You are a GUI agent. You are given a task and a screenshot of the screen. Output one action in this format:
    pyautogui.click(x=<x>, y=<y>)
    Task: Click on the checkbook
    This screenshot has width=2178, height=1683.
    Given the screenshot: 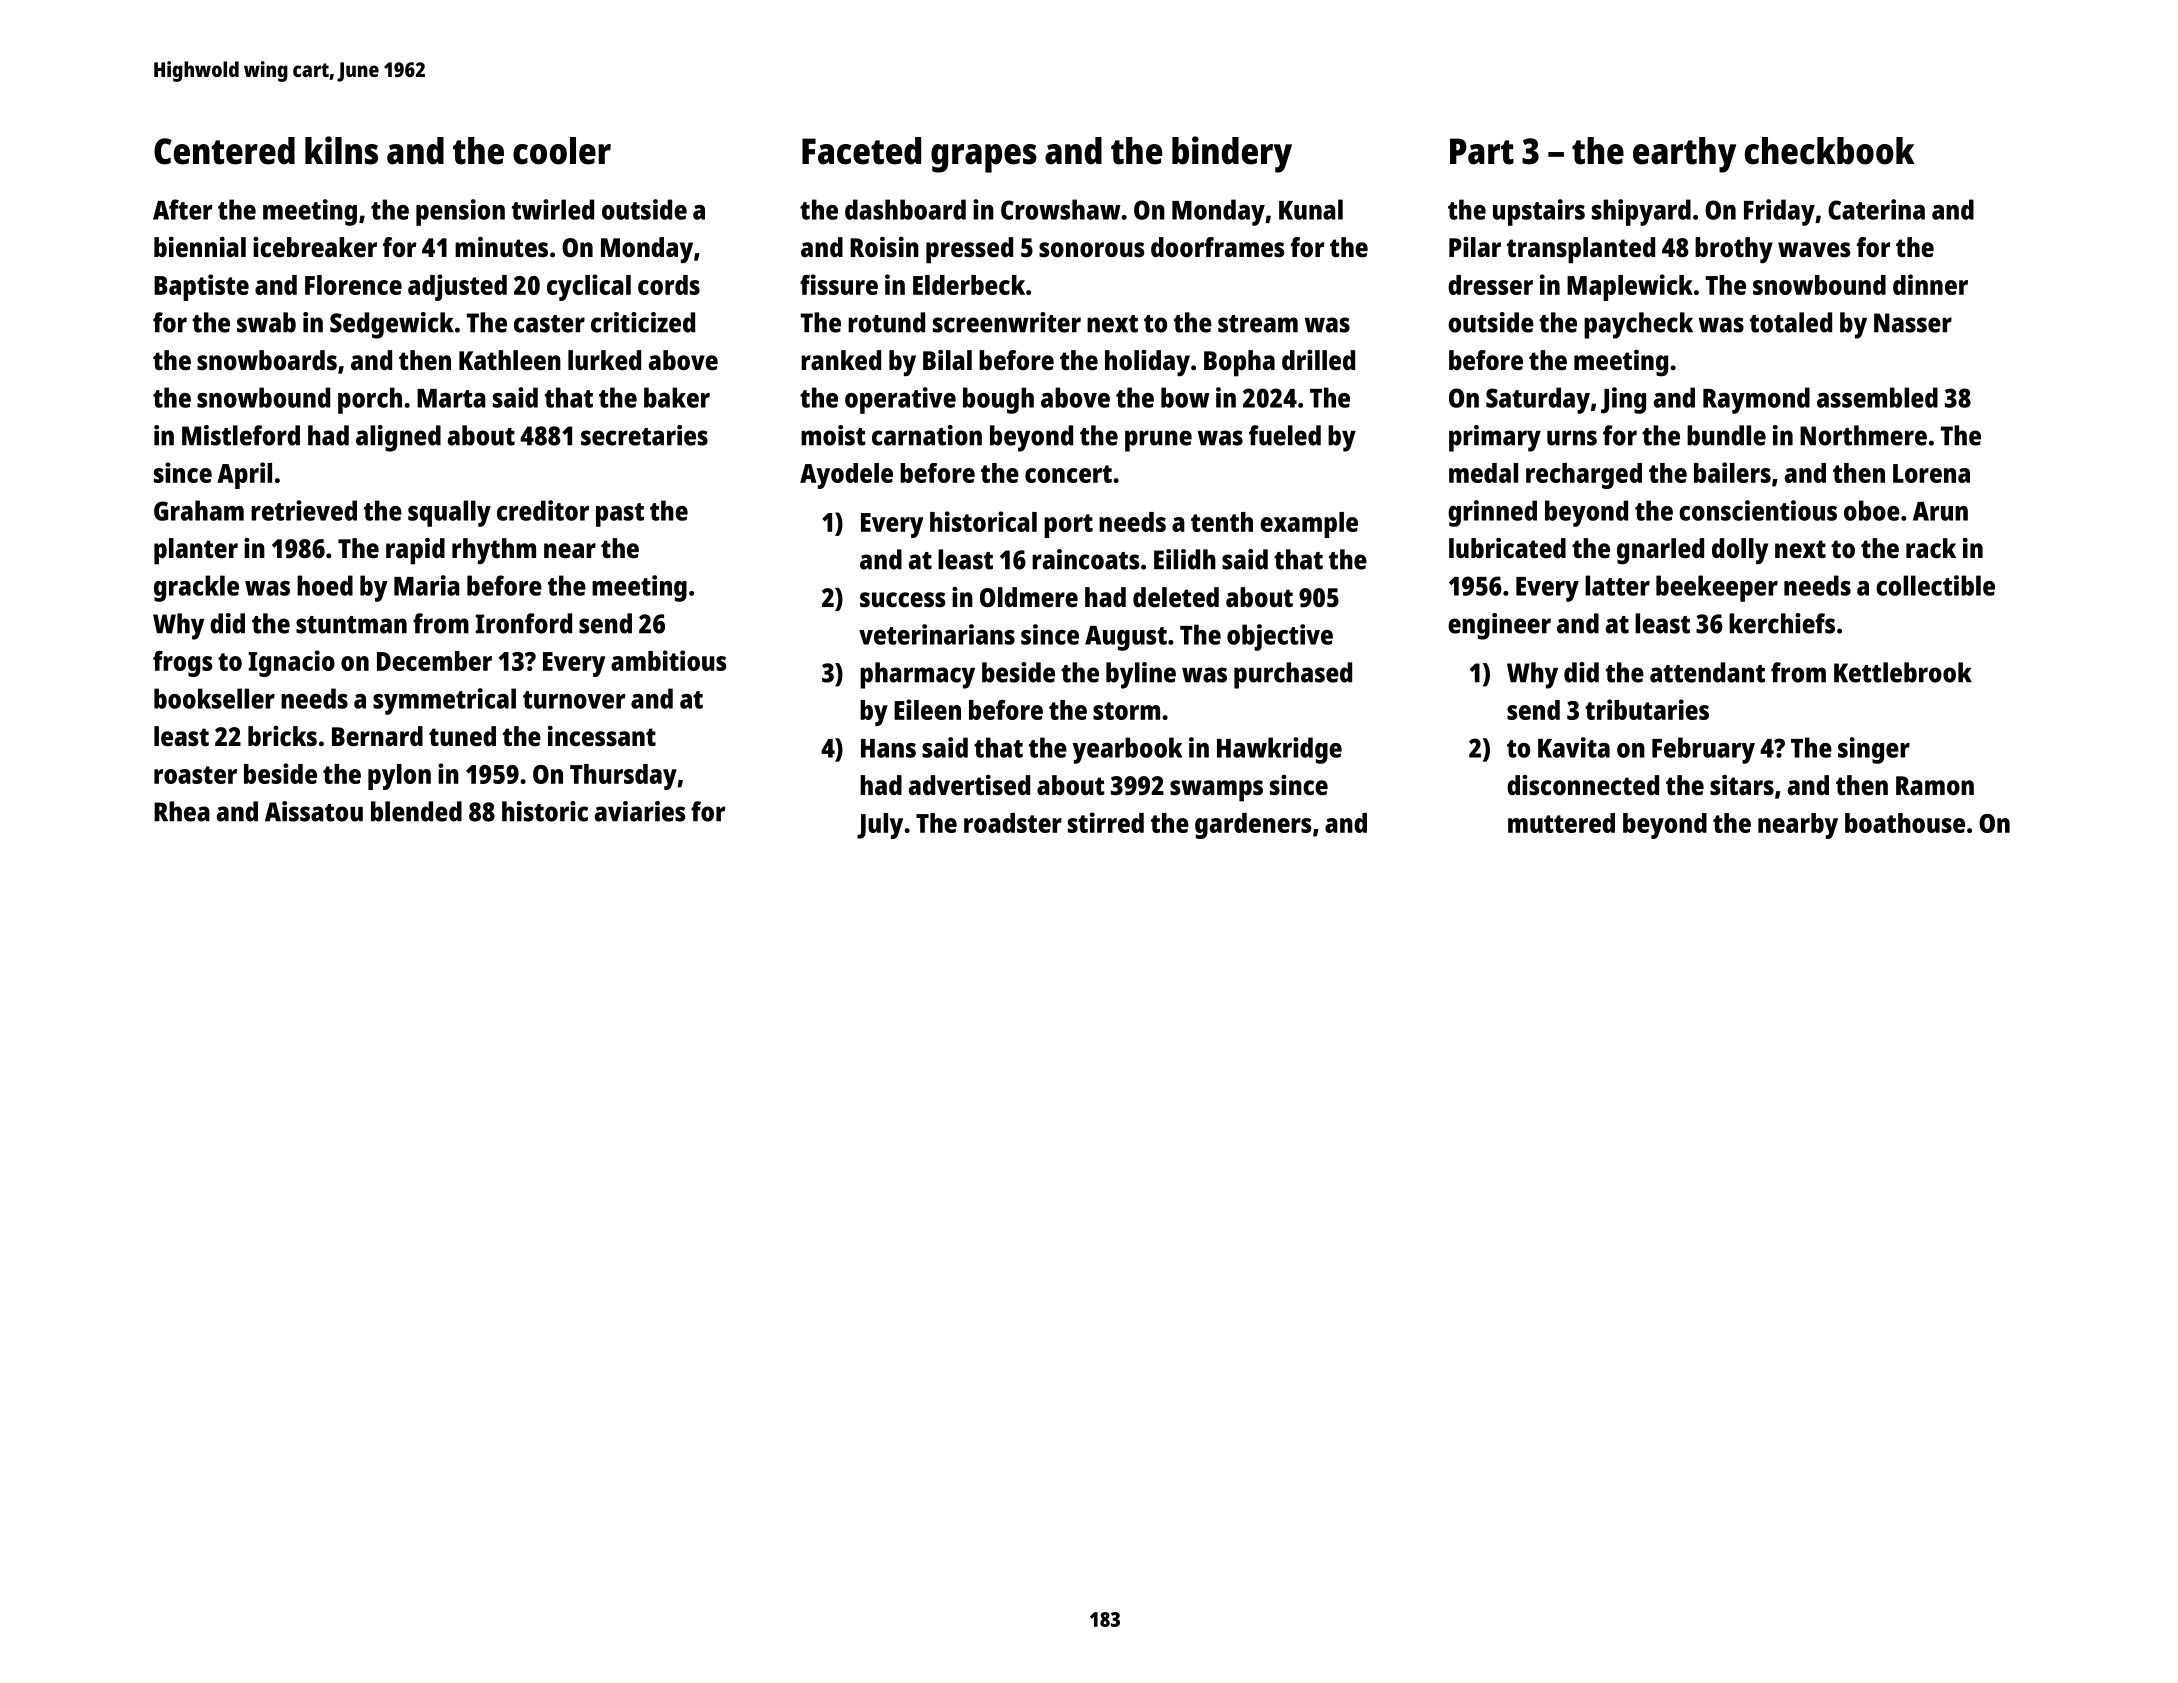 What is the action you would take?
    pyautogui.click(x=1830, y=151)
